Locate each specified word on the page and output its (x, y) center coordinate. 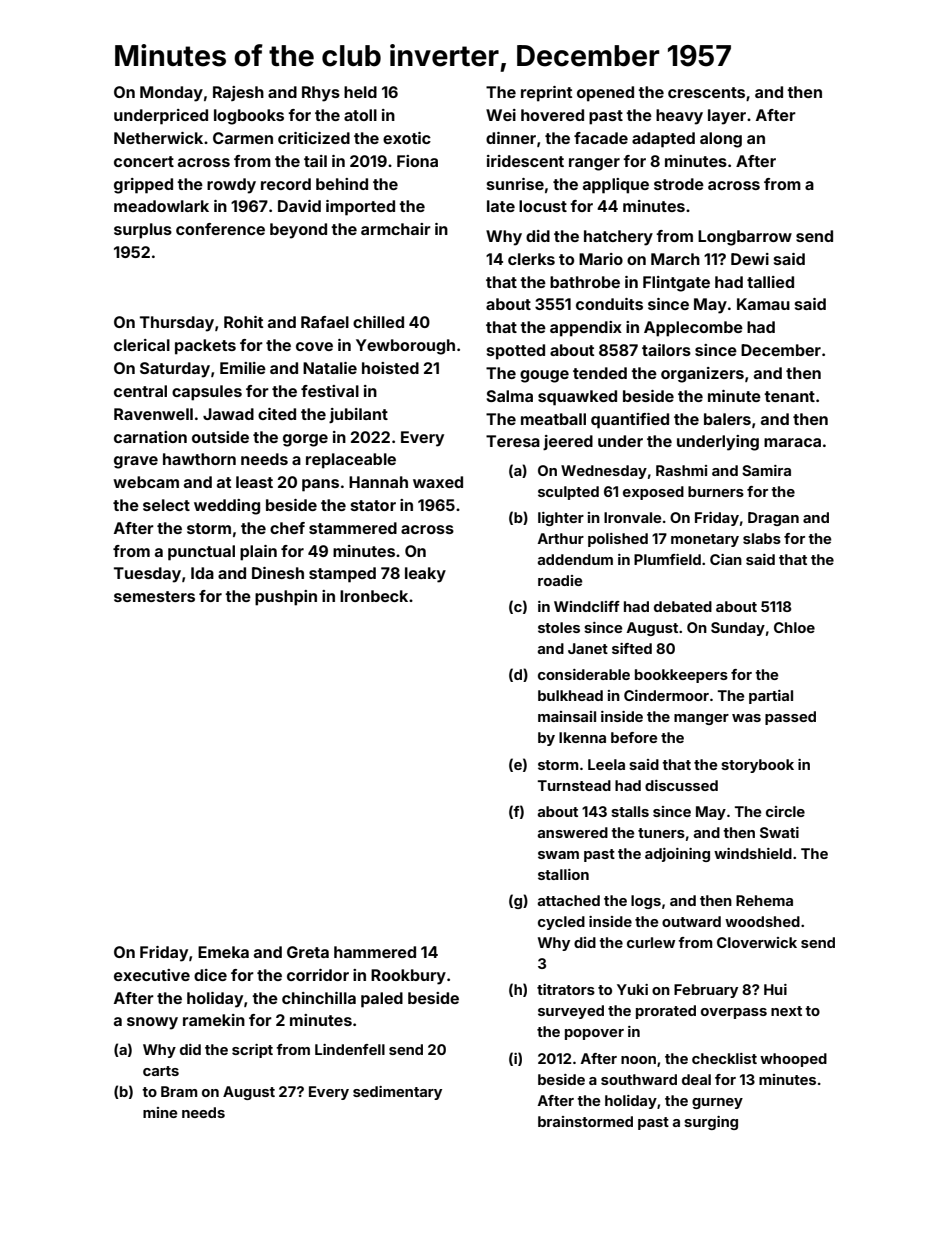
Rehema (764, 900)
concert (144, 161)
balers (727, 419)
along (721, 140)
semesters (154, 596)
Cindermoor (666, 695)
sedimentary (397, 1093)
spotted (516, 352)
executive (152, 975)
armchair (396, 229)
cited (277, 414)
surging (711, 1123)
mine (160, 1112)
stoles (559, 627)
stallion (563, 874)
